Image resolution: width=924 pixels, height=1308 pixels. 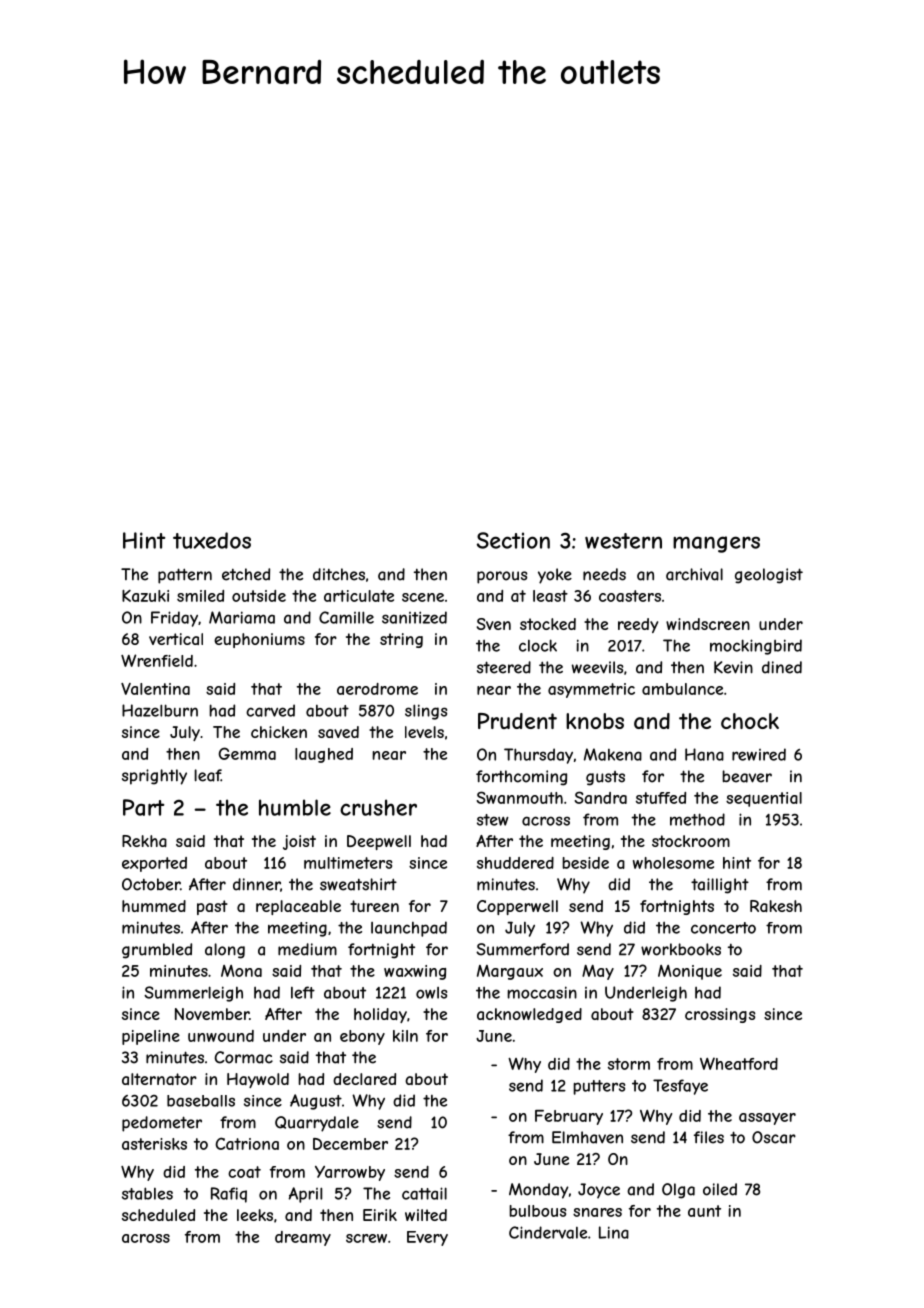 What do you see at coordinates (716, 544) in the image?
I see `mangers` at bounding box center [716, 544].
